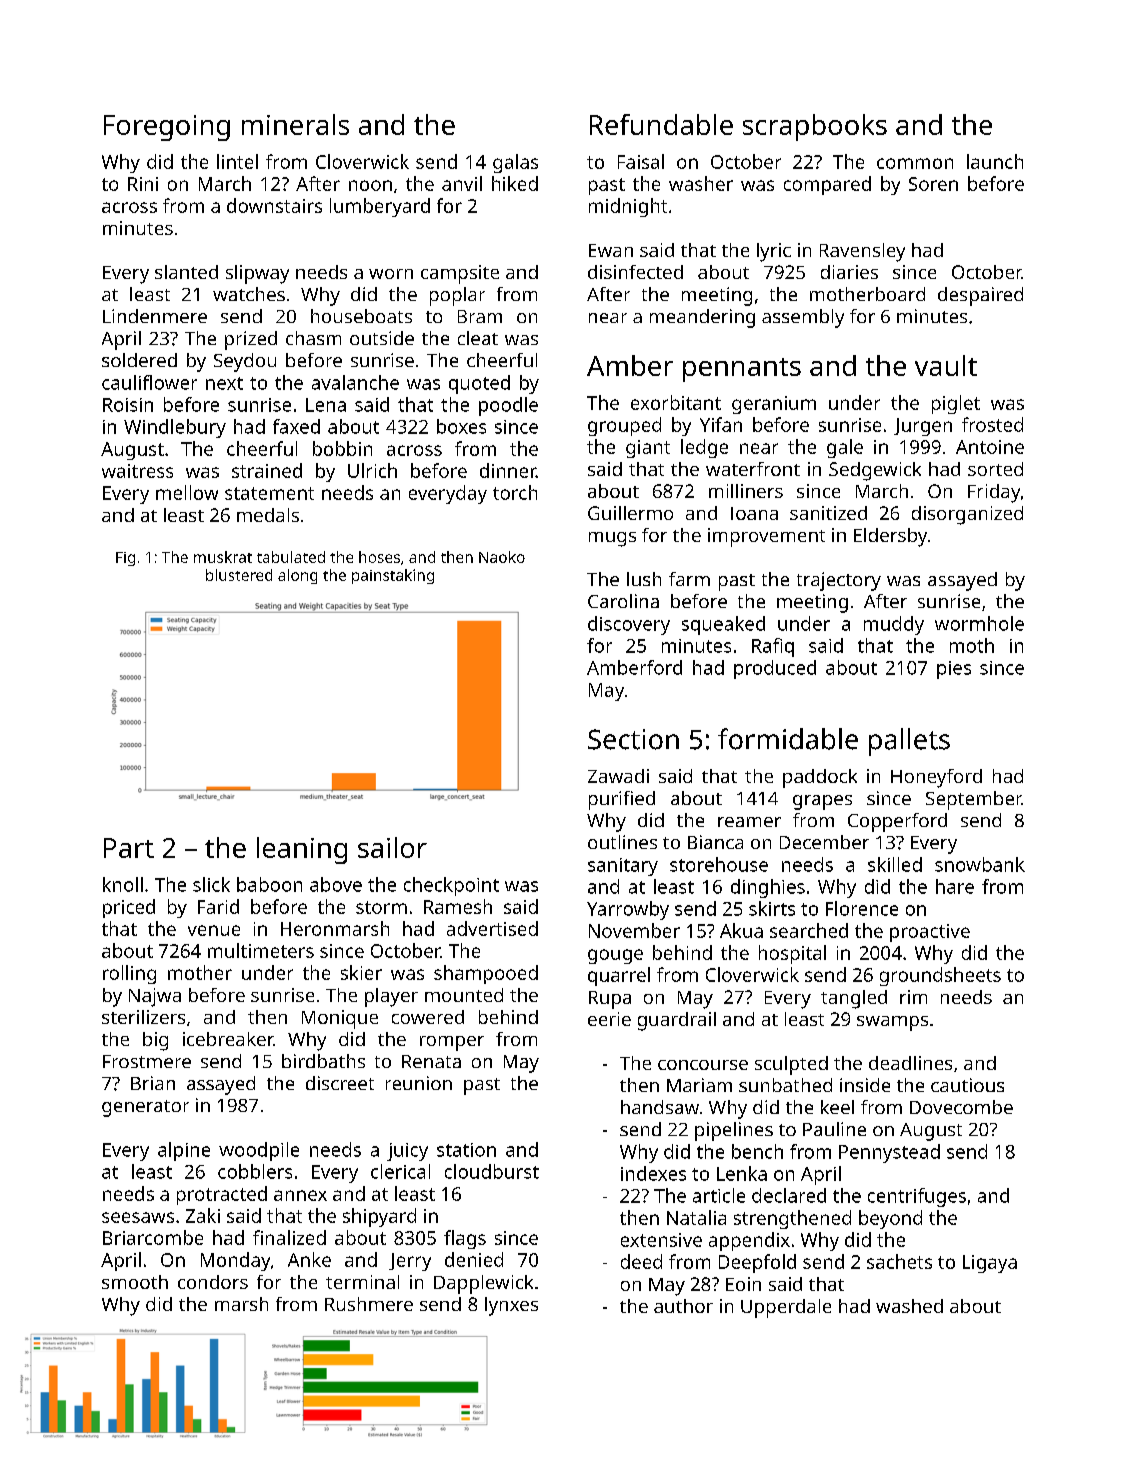 The image size is (1126, 1458). What do you see at coordinates (803, 318) in the image?
I see `assembly` at bounding box center [803, 318].
